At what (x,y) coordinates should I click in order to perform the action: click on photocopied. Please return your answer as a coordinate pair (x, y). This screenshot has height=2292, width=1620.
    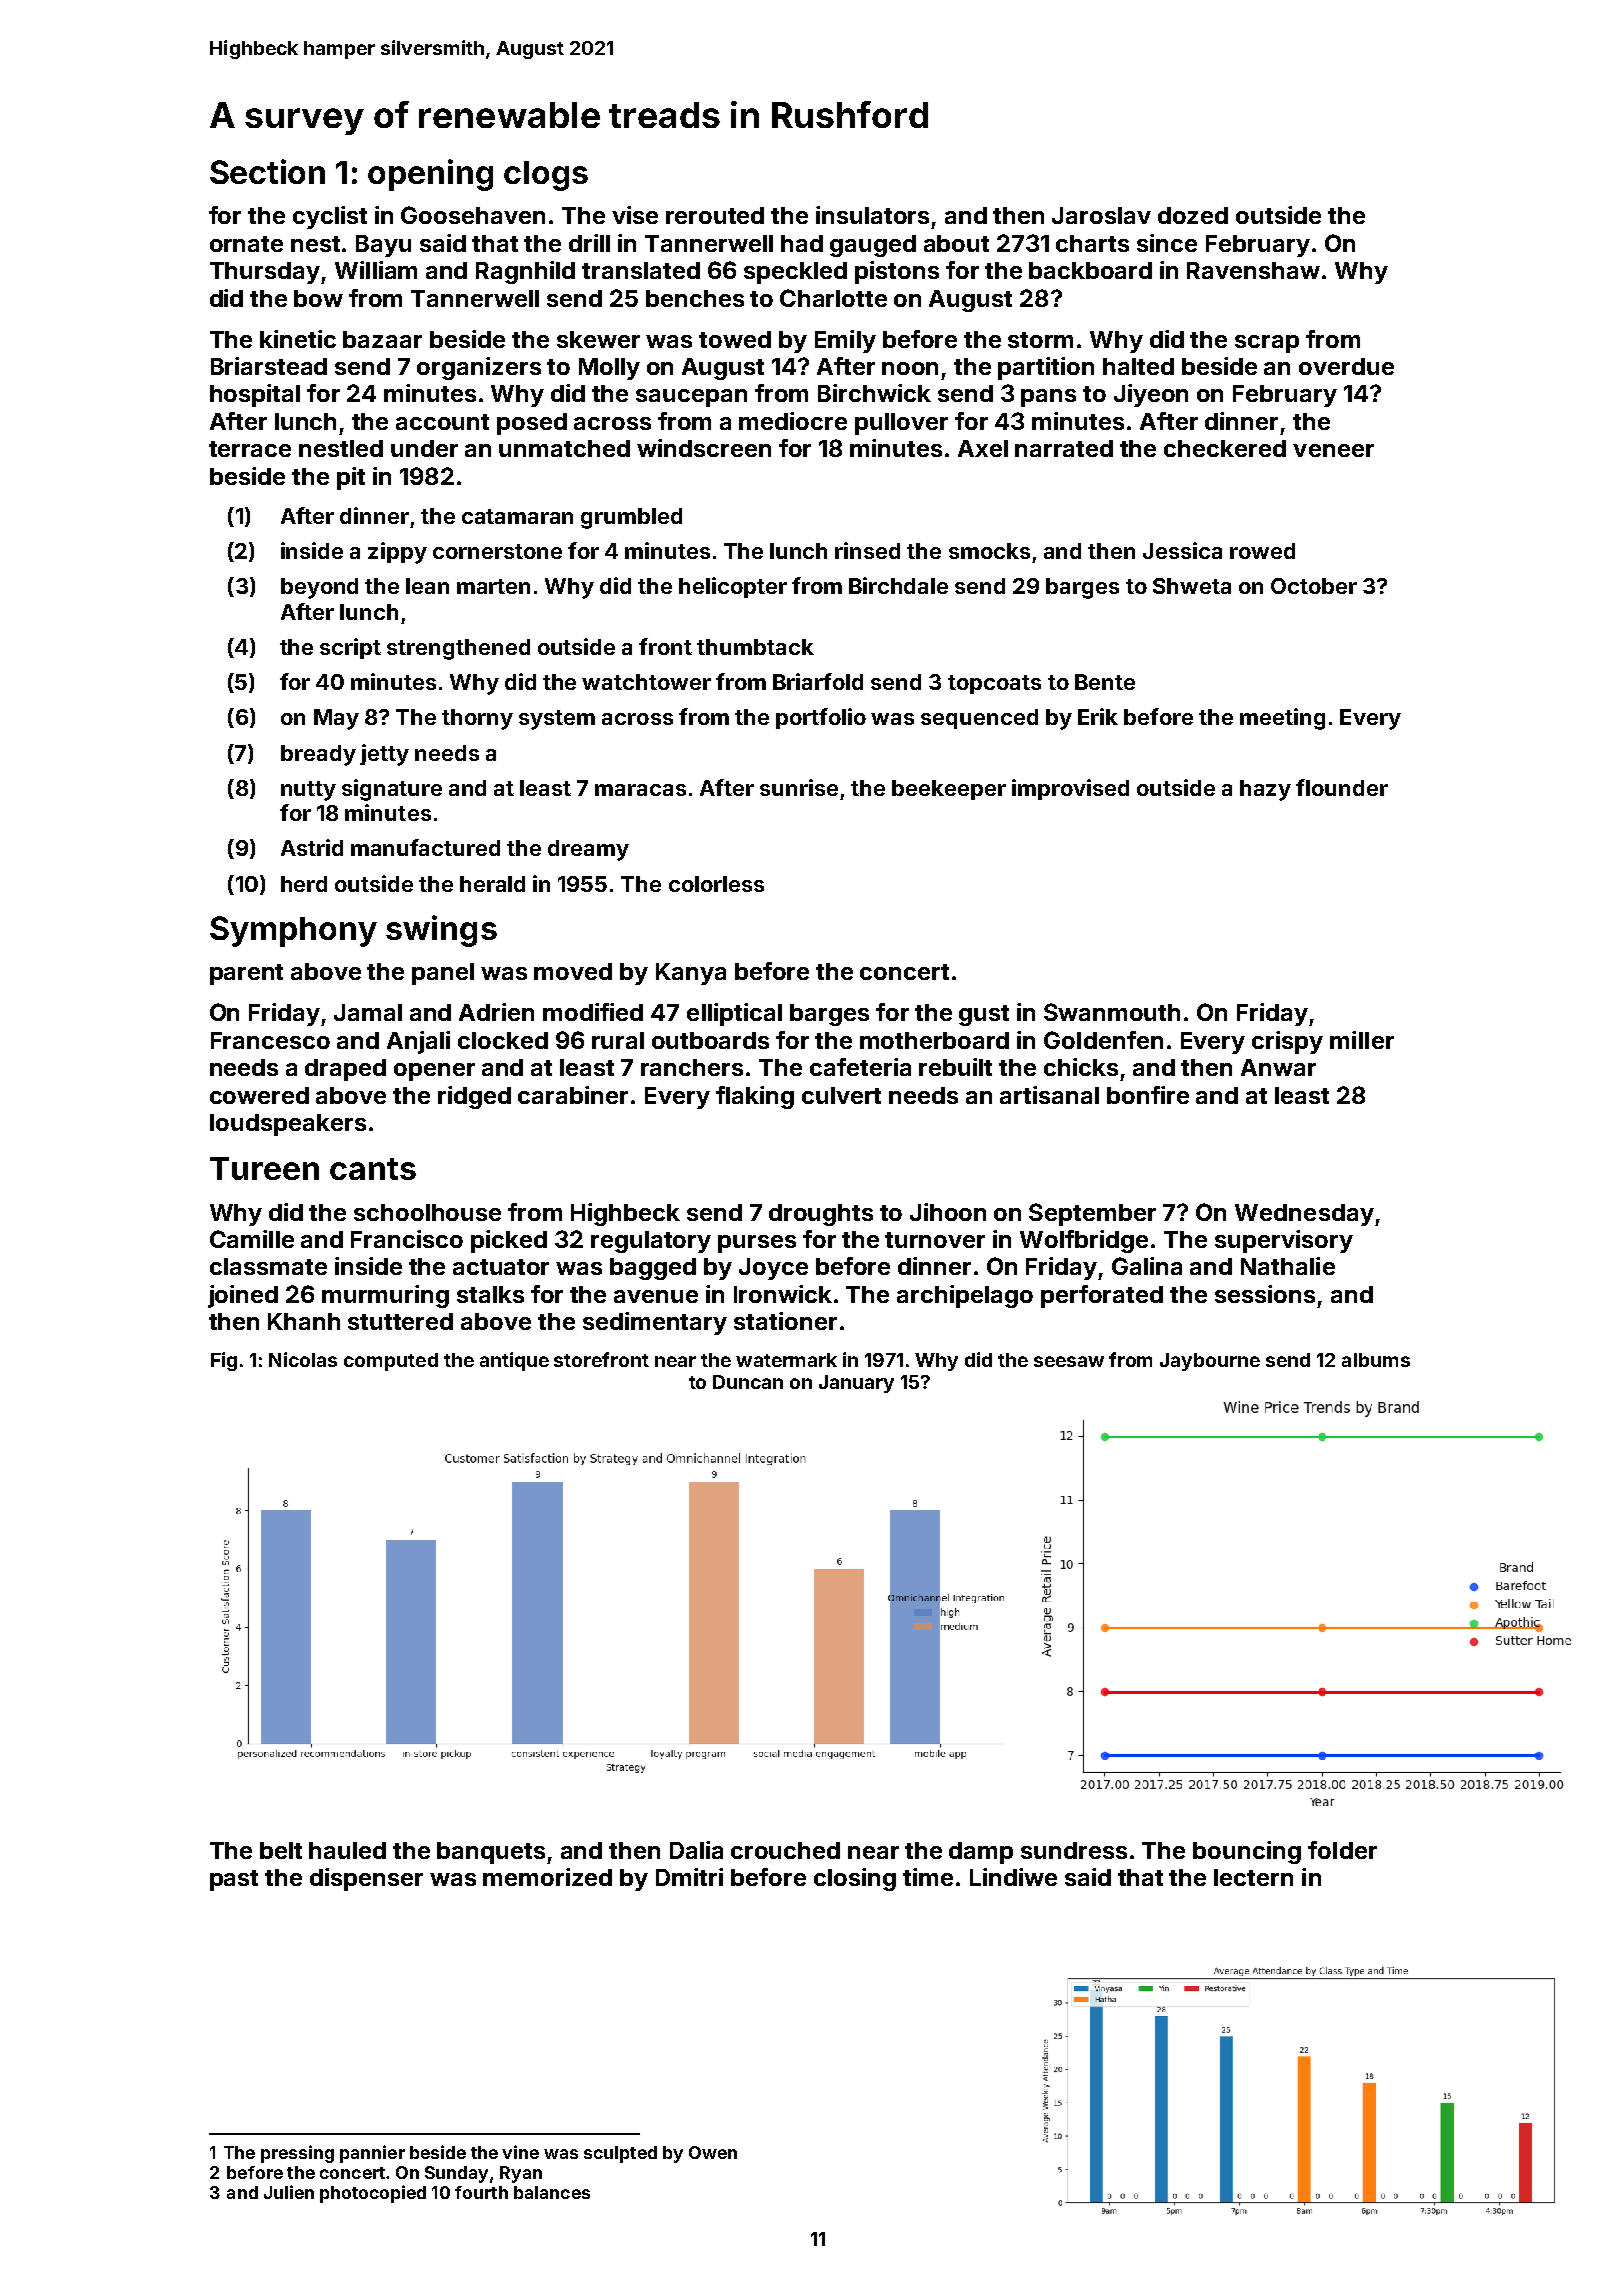
    Looking at the image, I should click on (373, 2194).
